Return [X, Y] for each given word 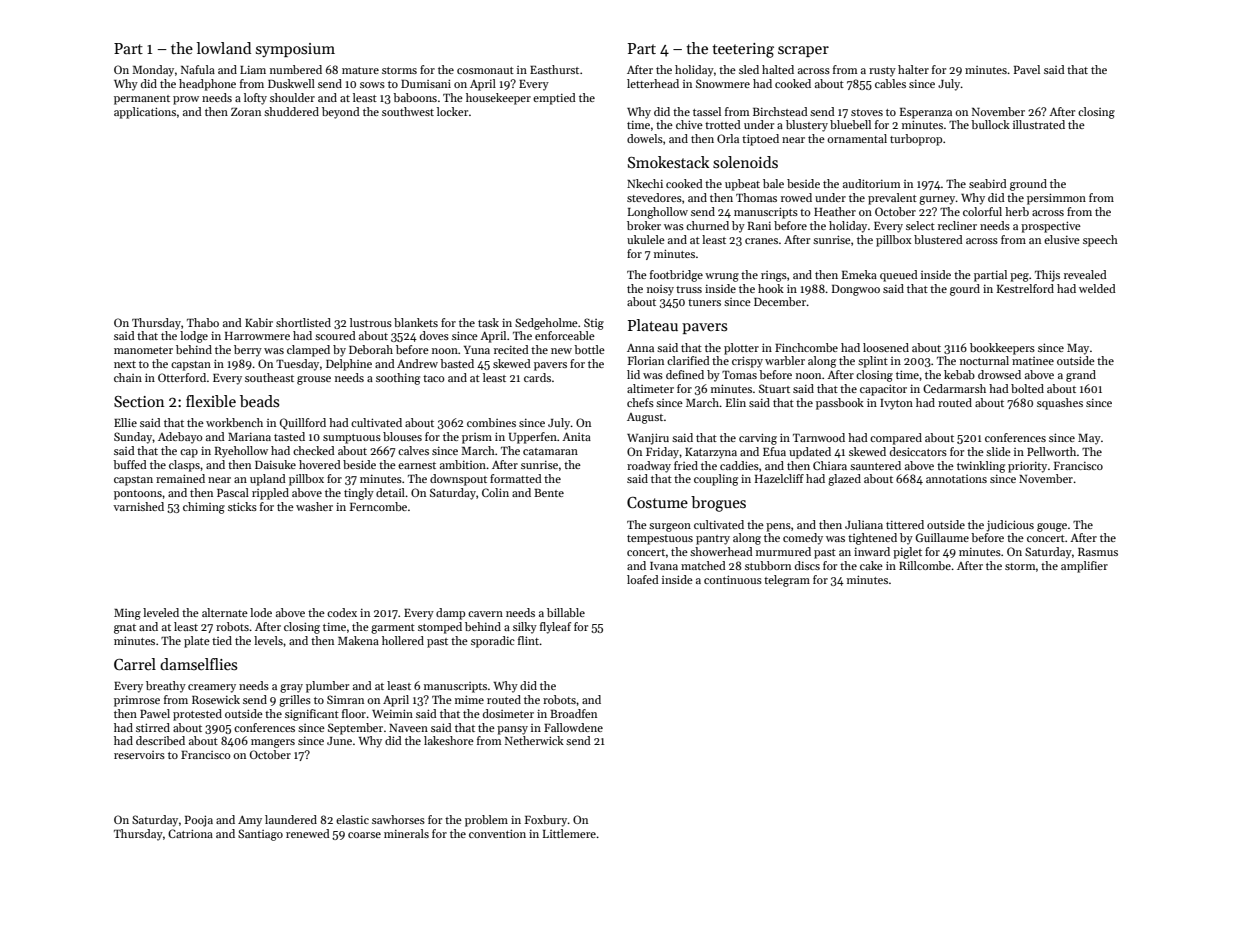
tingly [359, 494]
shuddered [291, 111]
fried [686, 465]
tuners [704, 302]
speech [1100, 241]
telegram [787, 581]
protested [197, 715]
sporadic [493, 642]
